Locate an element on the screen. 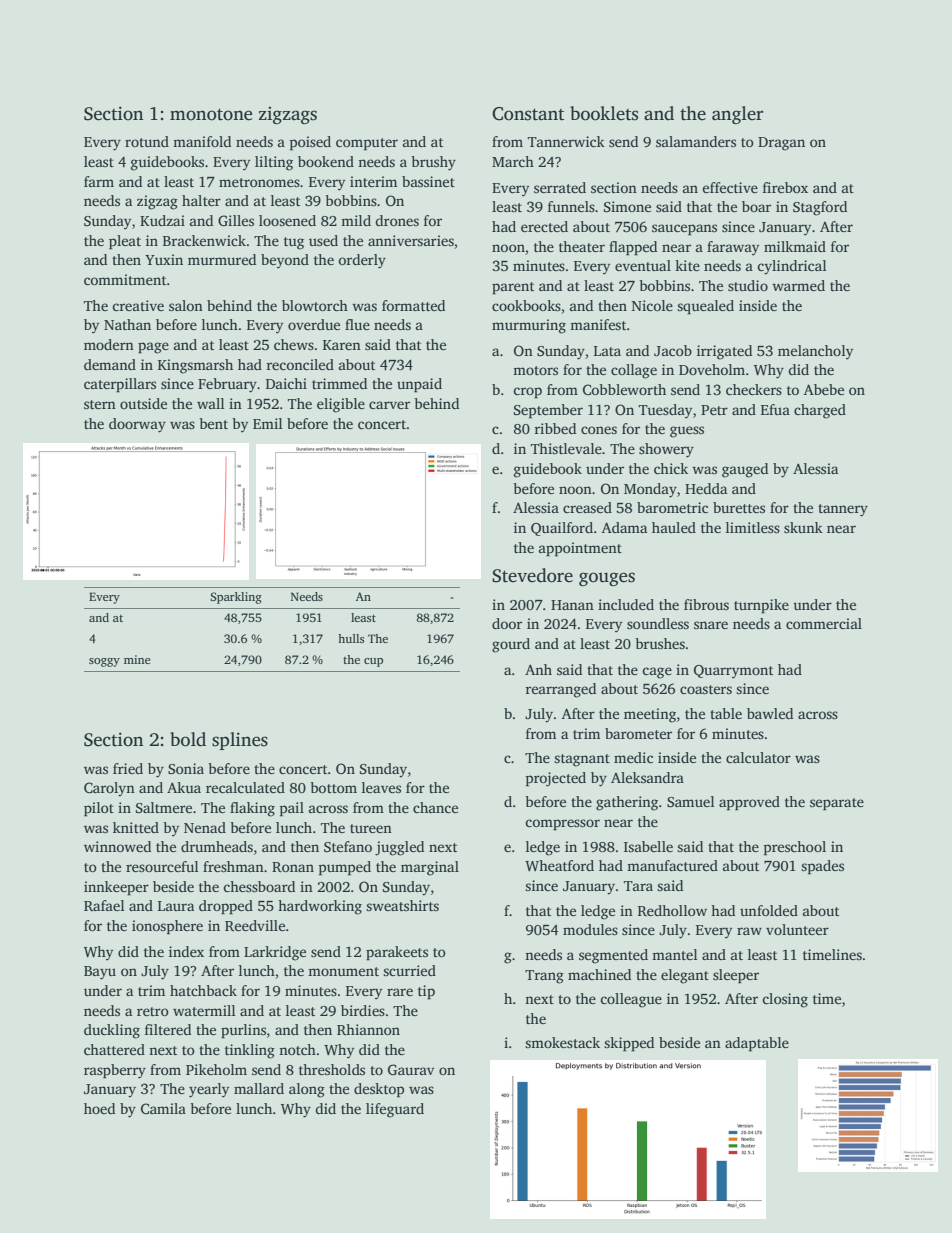 Image resolution: width=952 pixels, height=1233 pixels. bent is located at coordinates (213, 423).
